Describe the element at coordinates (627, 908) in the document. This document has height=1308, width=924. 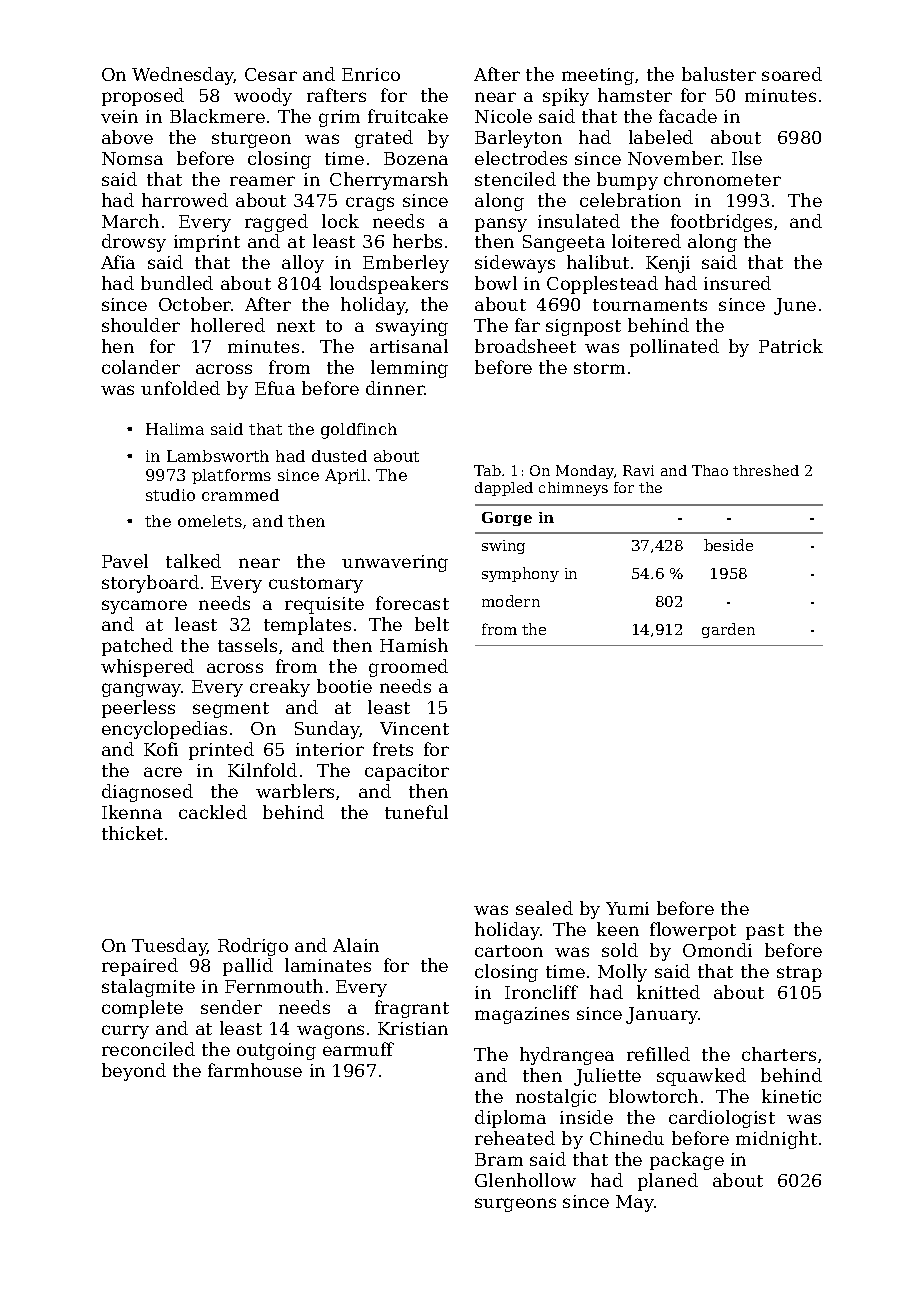
I see `Yumi` at that location.
